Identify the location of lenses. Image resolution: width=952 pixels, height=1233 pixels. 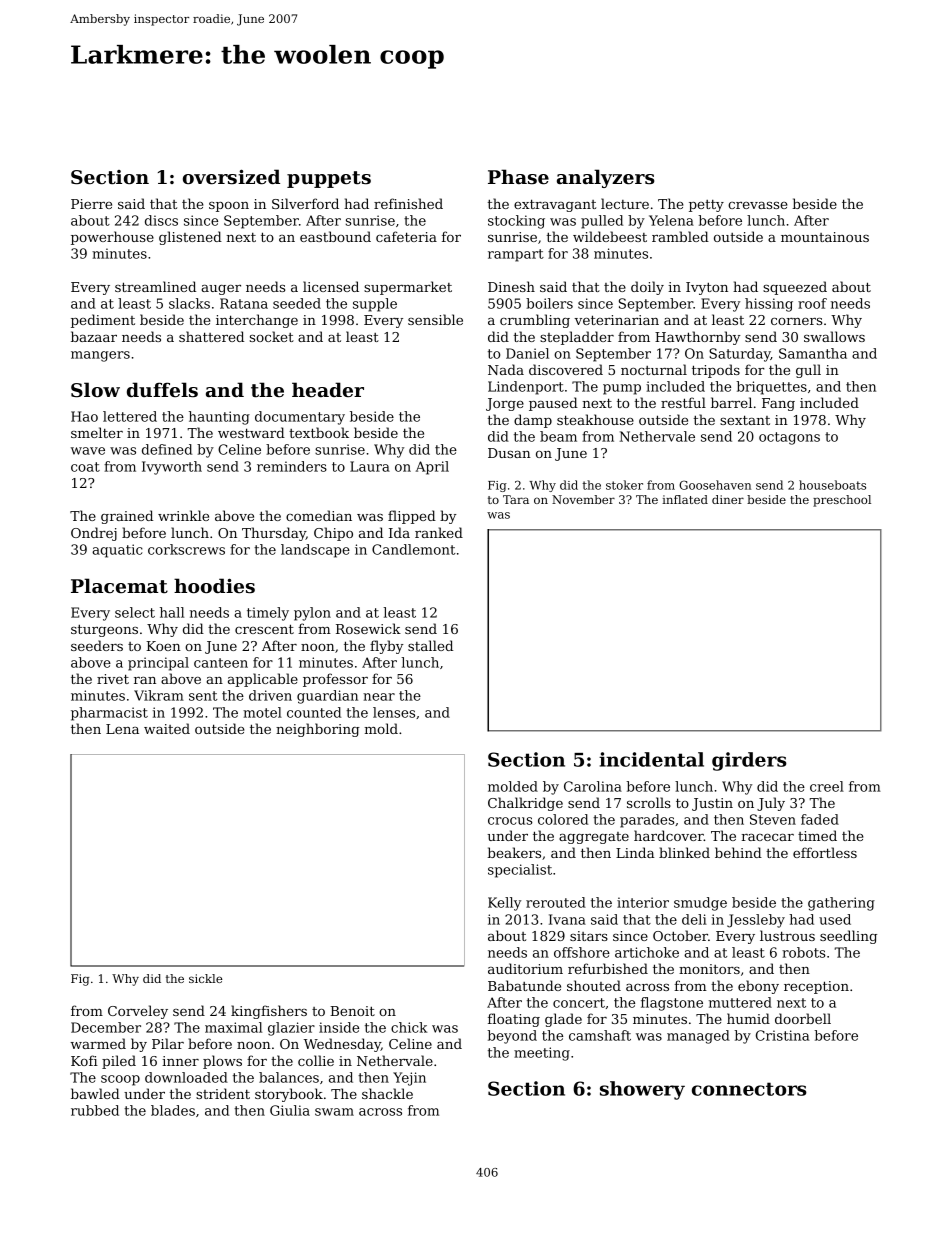
(394, 712).
